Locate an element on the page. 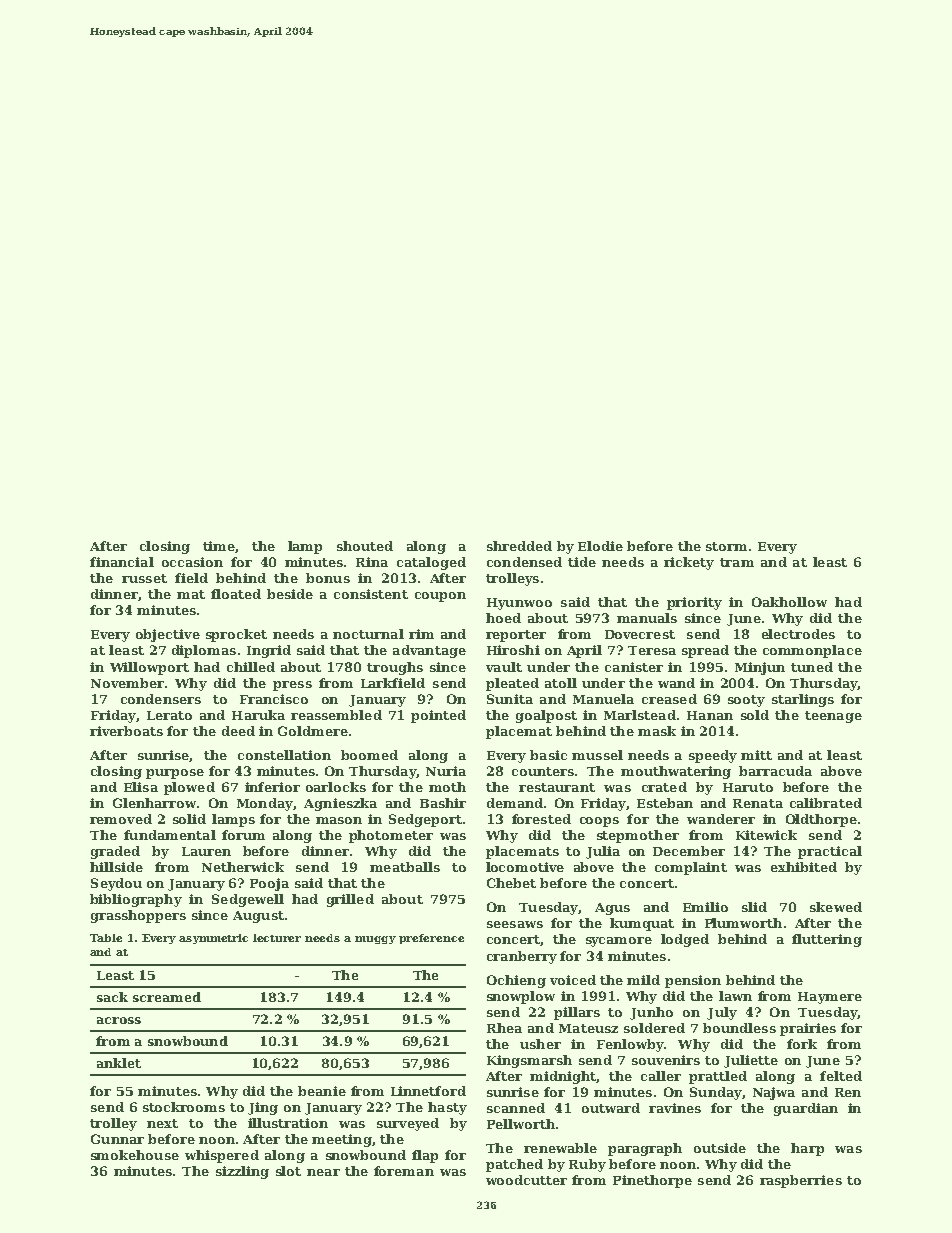 This document has height=1233, width=952. surveyed is located at coordinates (408, 1124).
